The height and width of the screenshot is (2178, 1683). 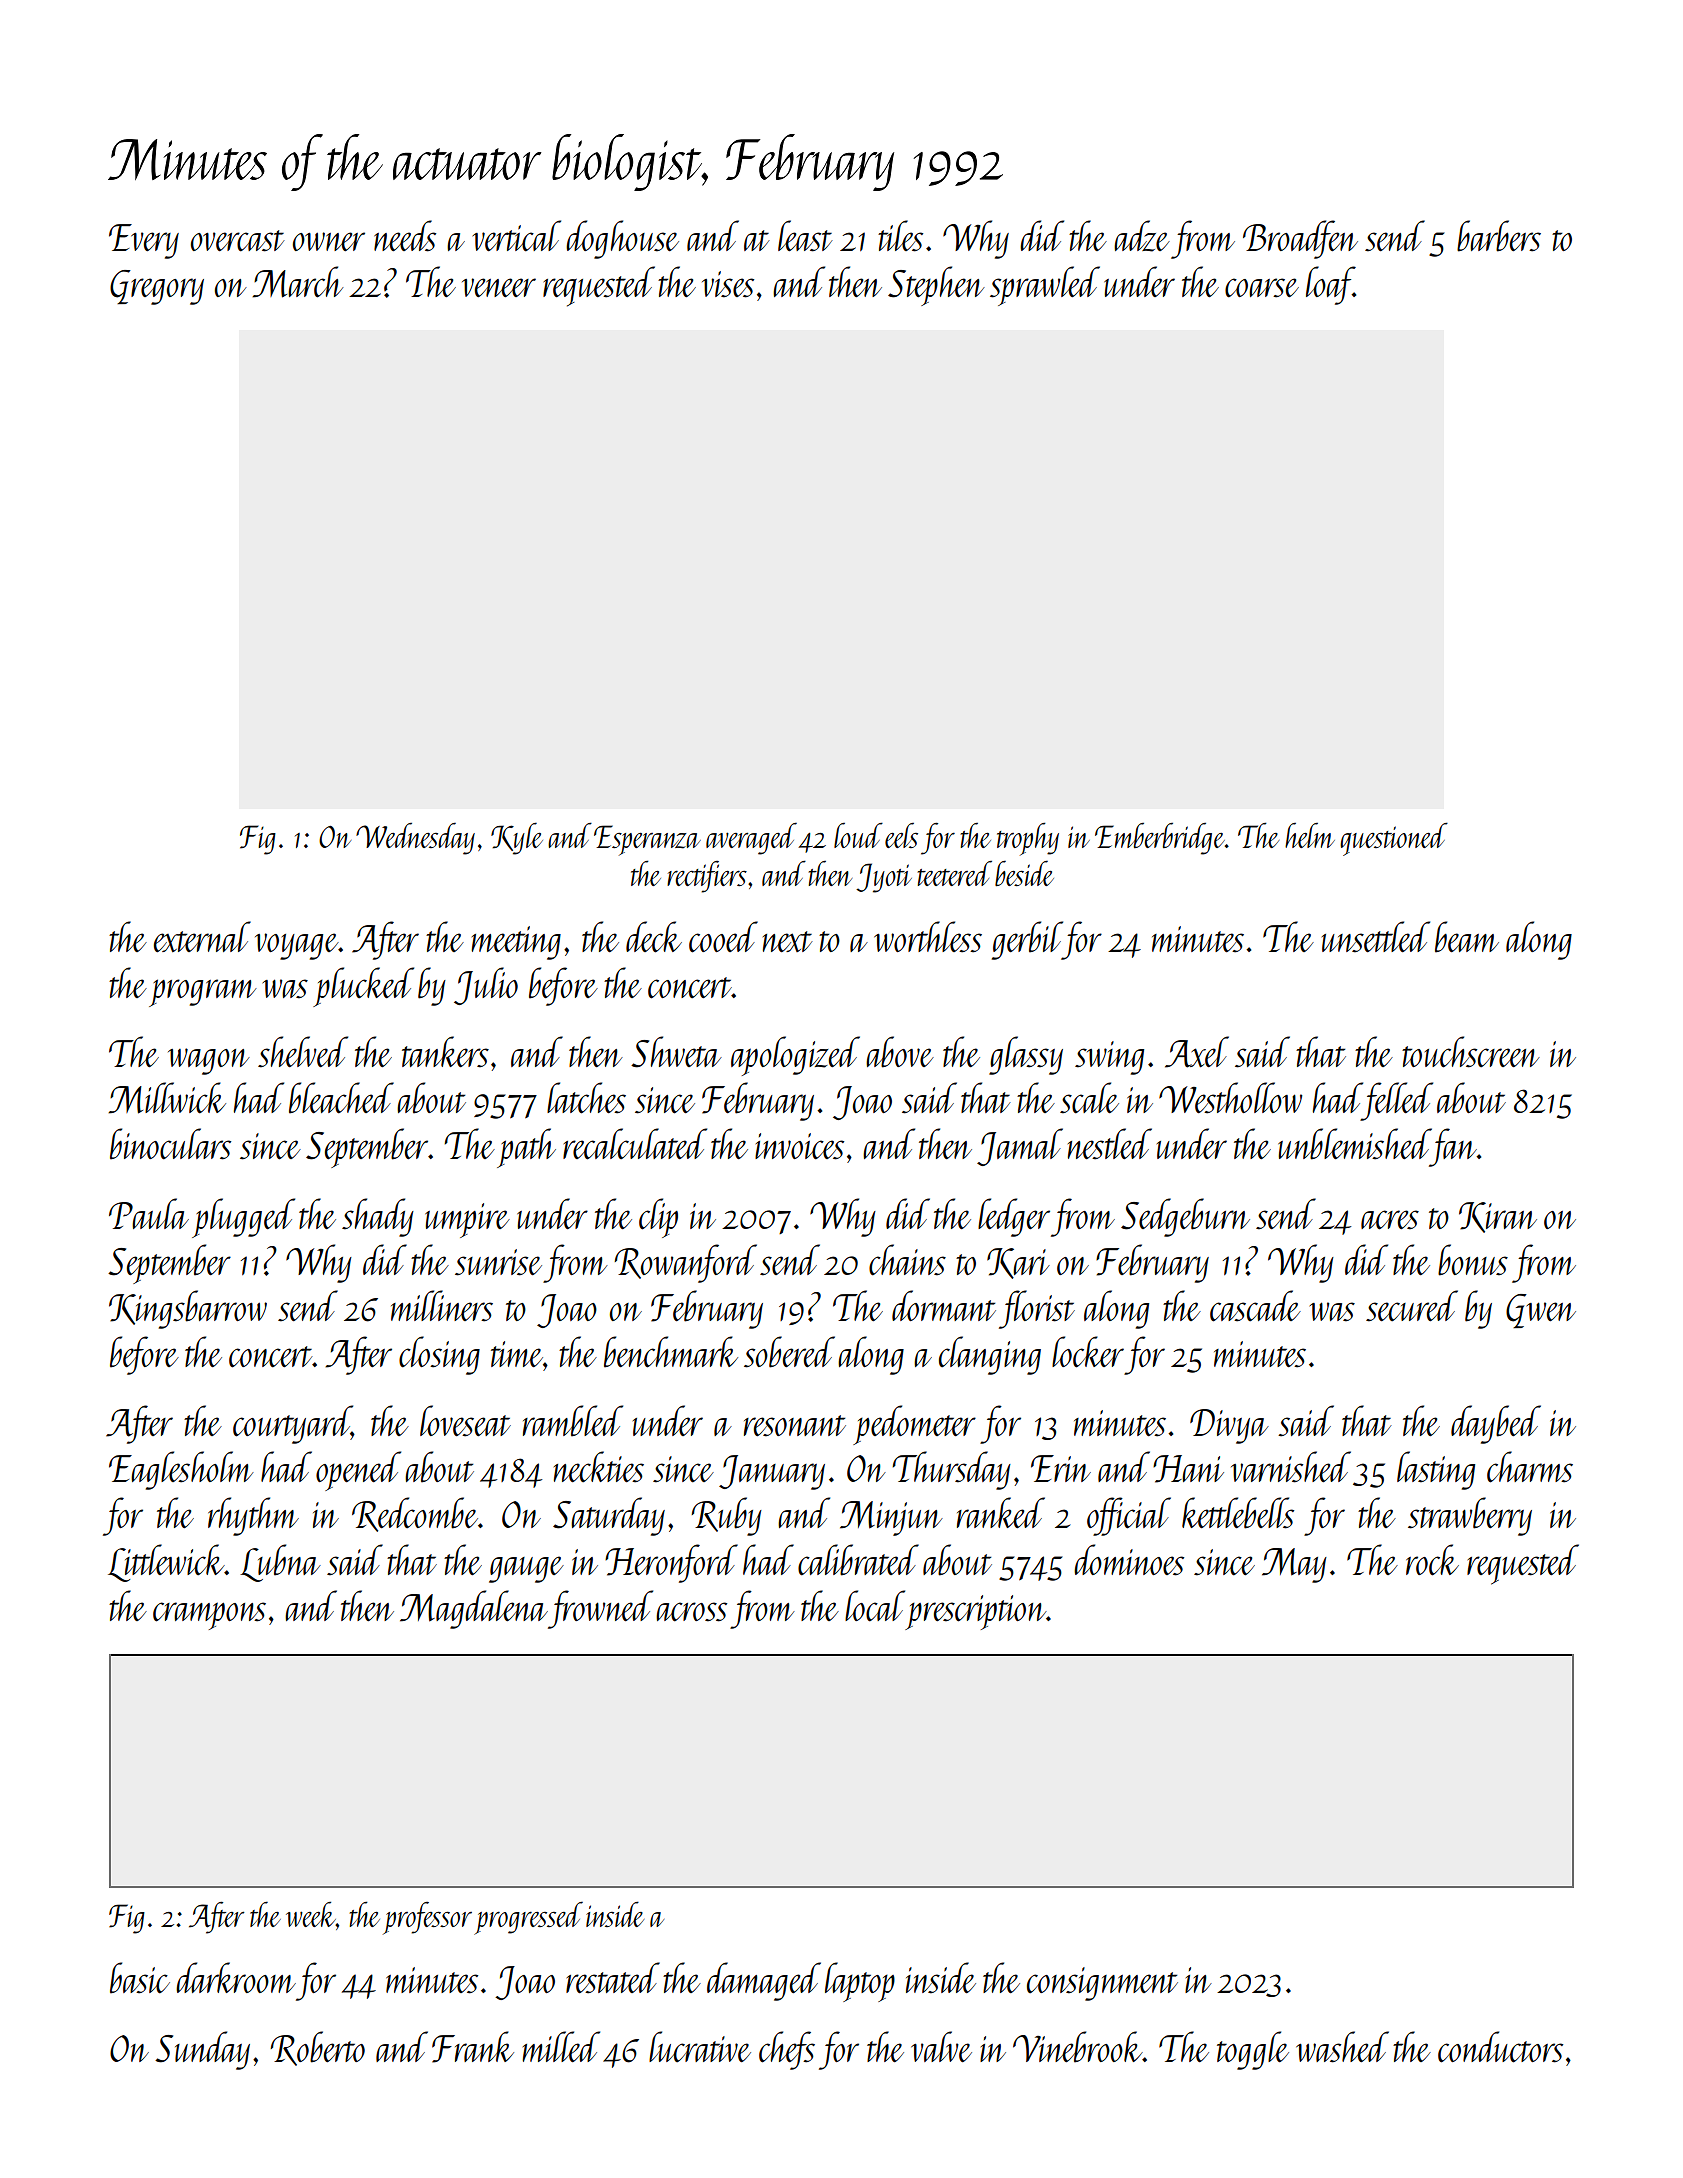 I want to click on conductors, so click(x=1500, y=2047).
